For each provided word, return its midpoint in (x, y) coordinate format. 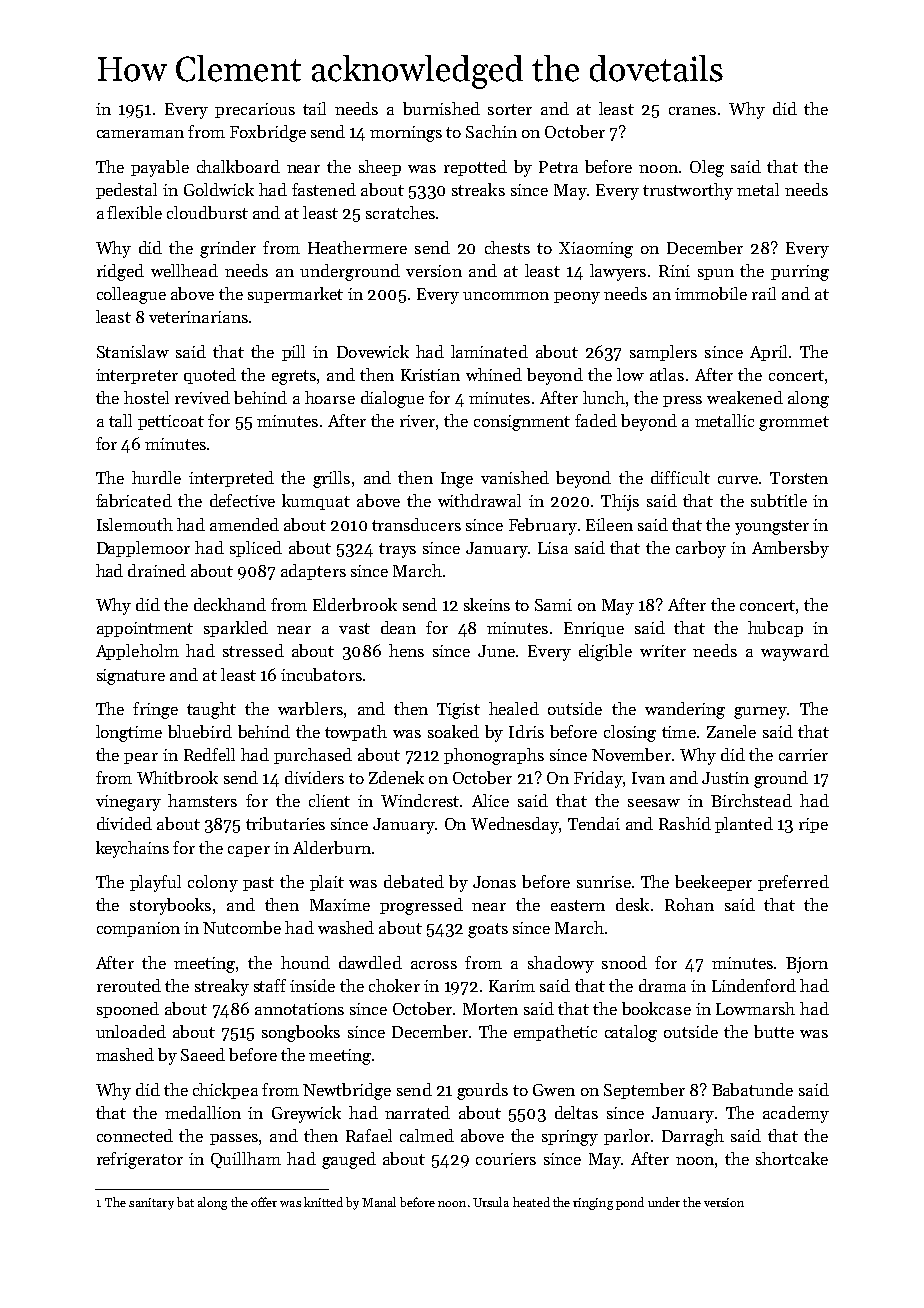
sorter (510, 109)
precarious (255, 110)
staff (270, 985)
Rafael (369, 1135)
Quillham (246, 1160)
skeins (487, 604)
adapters (313, 572)
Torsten (799, 478)
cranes (692, 111)
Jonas (494, 882)
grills (331, 479)
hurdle (156, 477)
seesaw (654, 803)
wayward (795, 652)
